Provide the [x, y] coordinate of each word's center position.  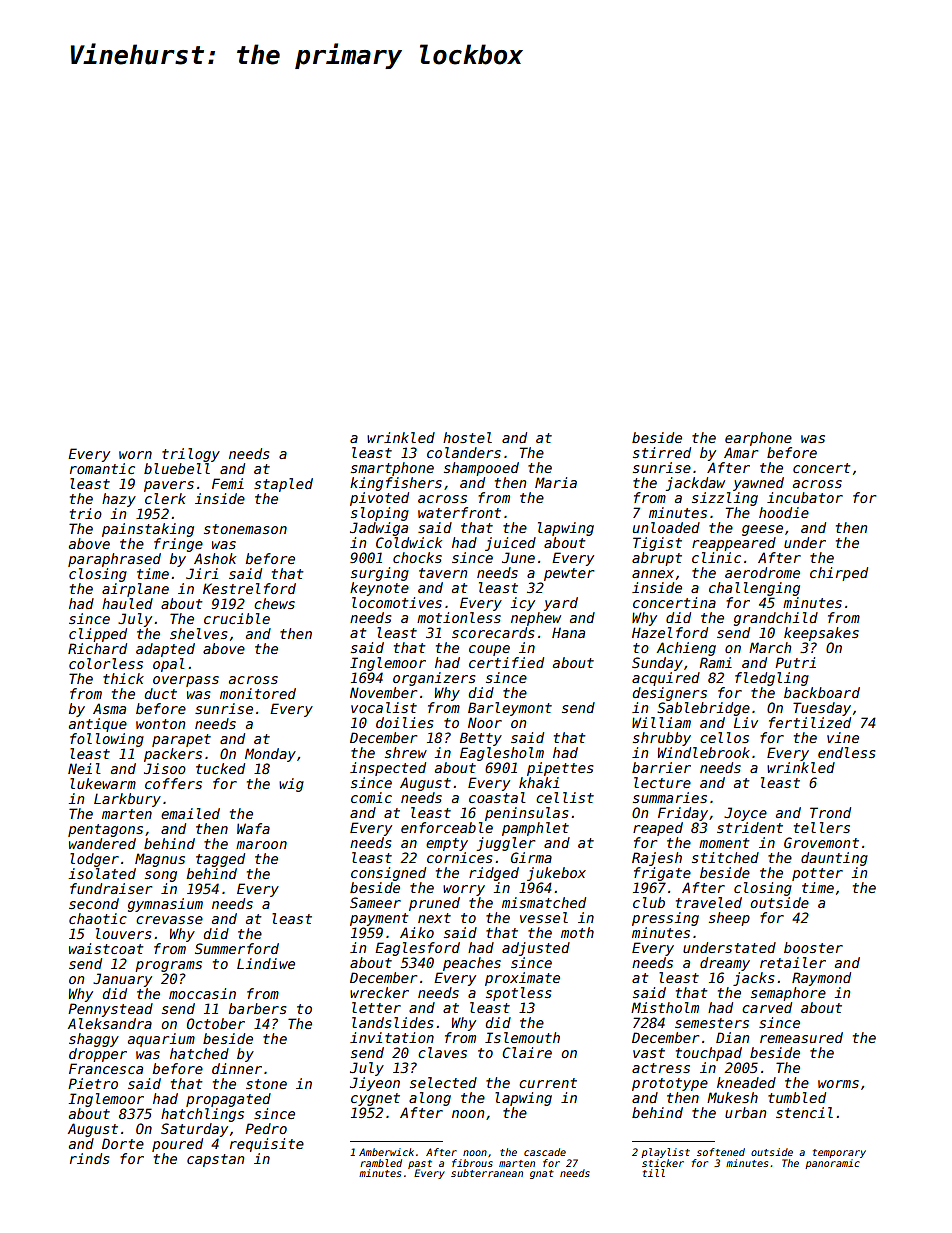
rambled [381, 1163]
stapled [283, 485]
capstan [215, 1160]
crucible [237, 618]
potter [817, 874]
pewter [569, 574]
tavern [443, 573]
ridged [494, 874]
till [654, 1173]
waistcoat [106, 948]
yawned [758, 484]
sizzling [725, 499]
